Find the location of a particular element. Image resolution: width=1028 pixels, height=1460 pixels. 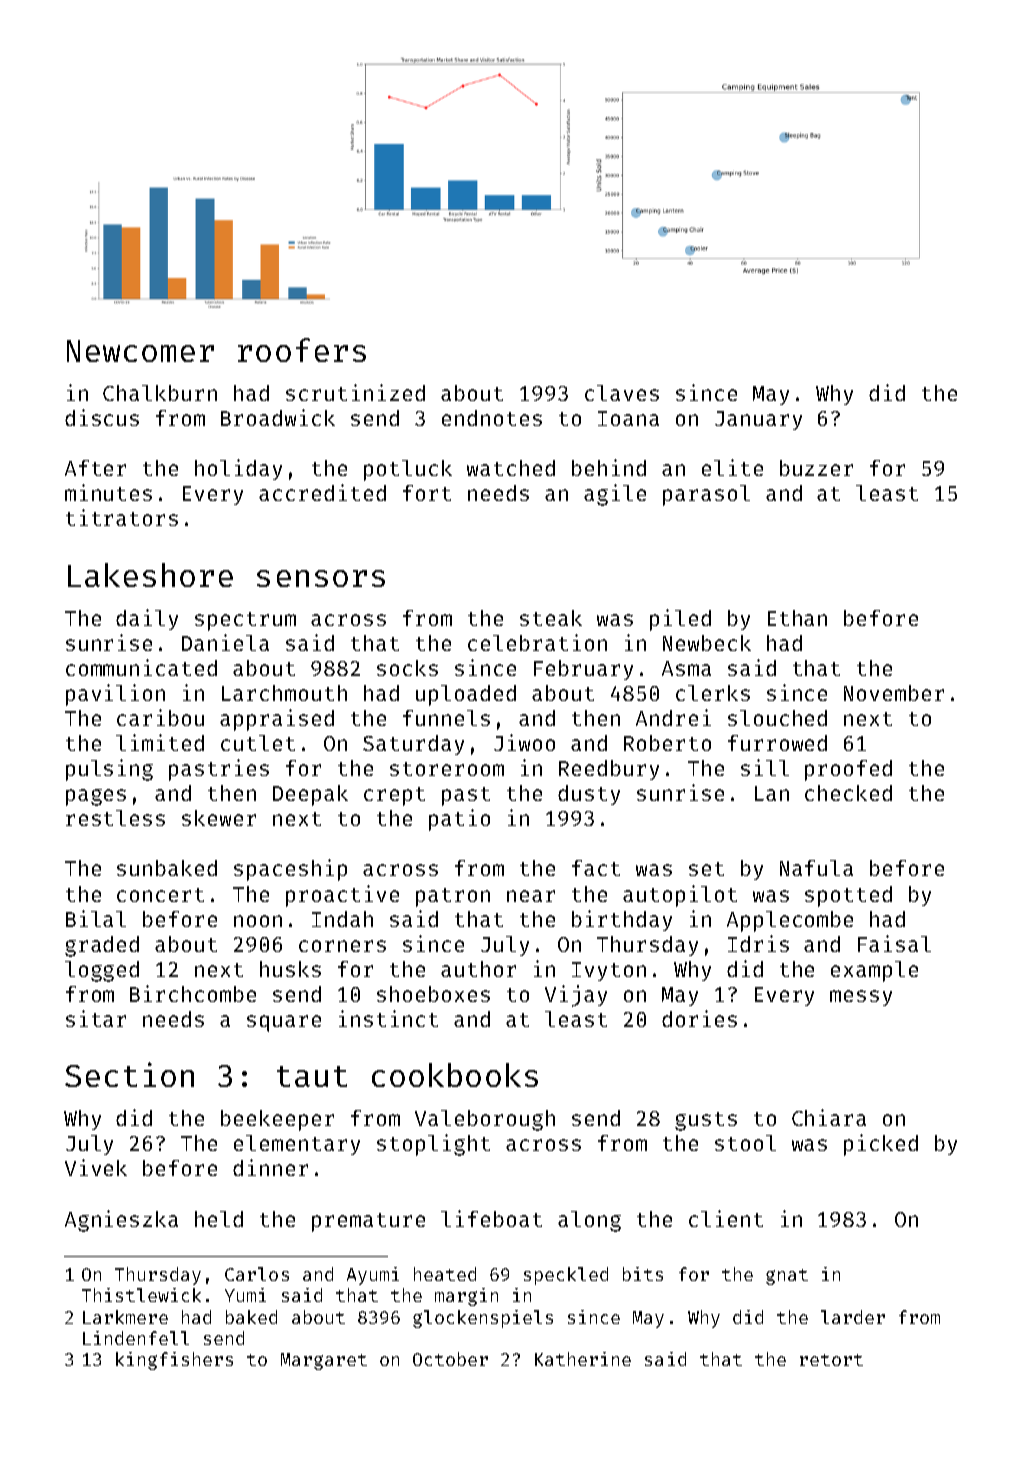

communicated is located at coordinates (141, 667).
